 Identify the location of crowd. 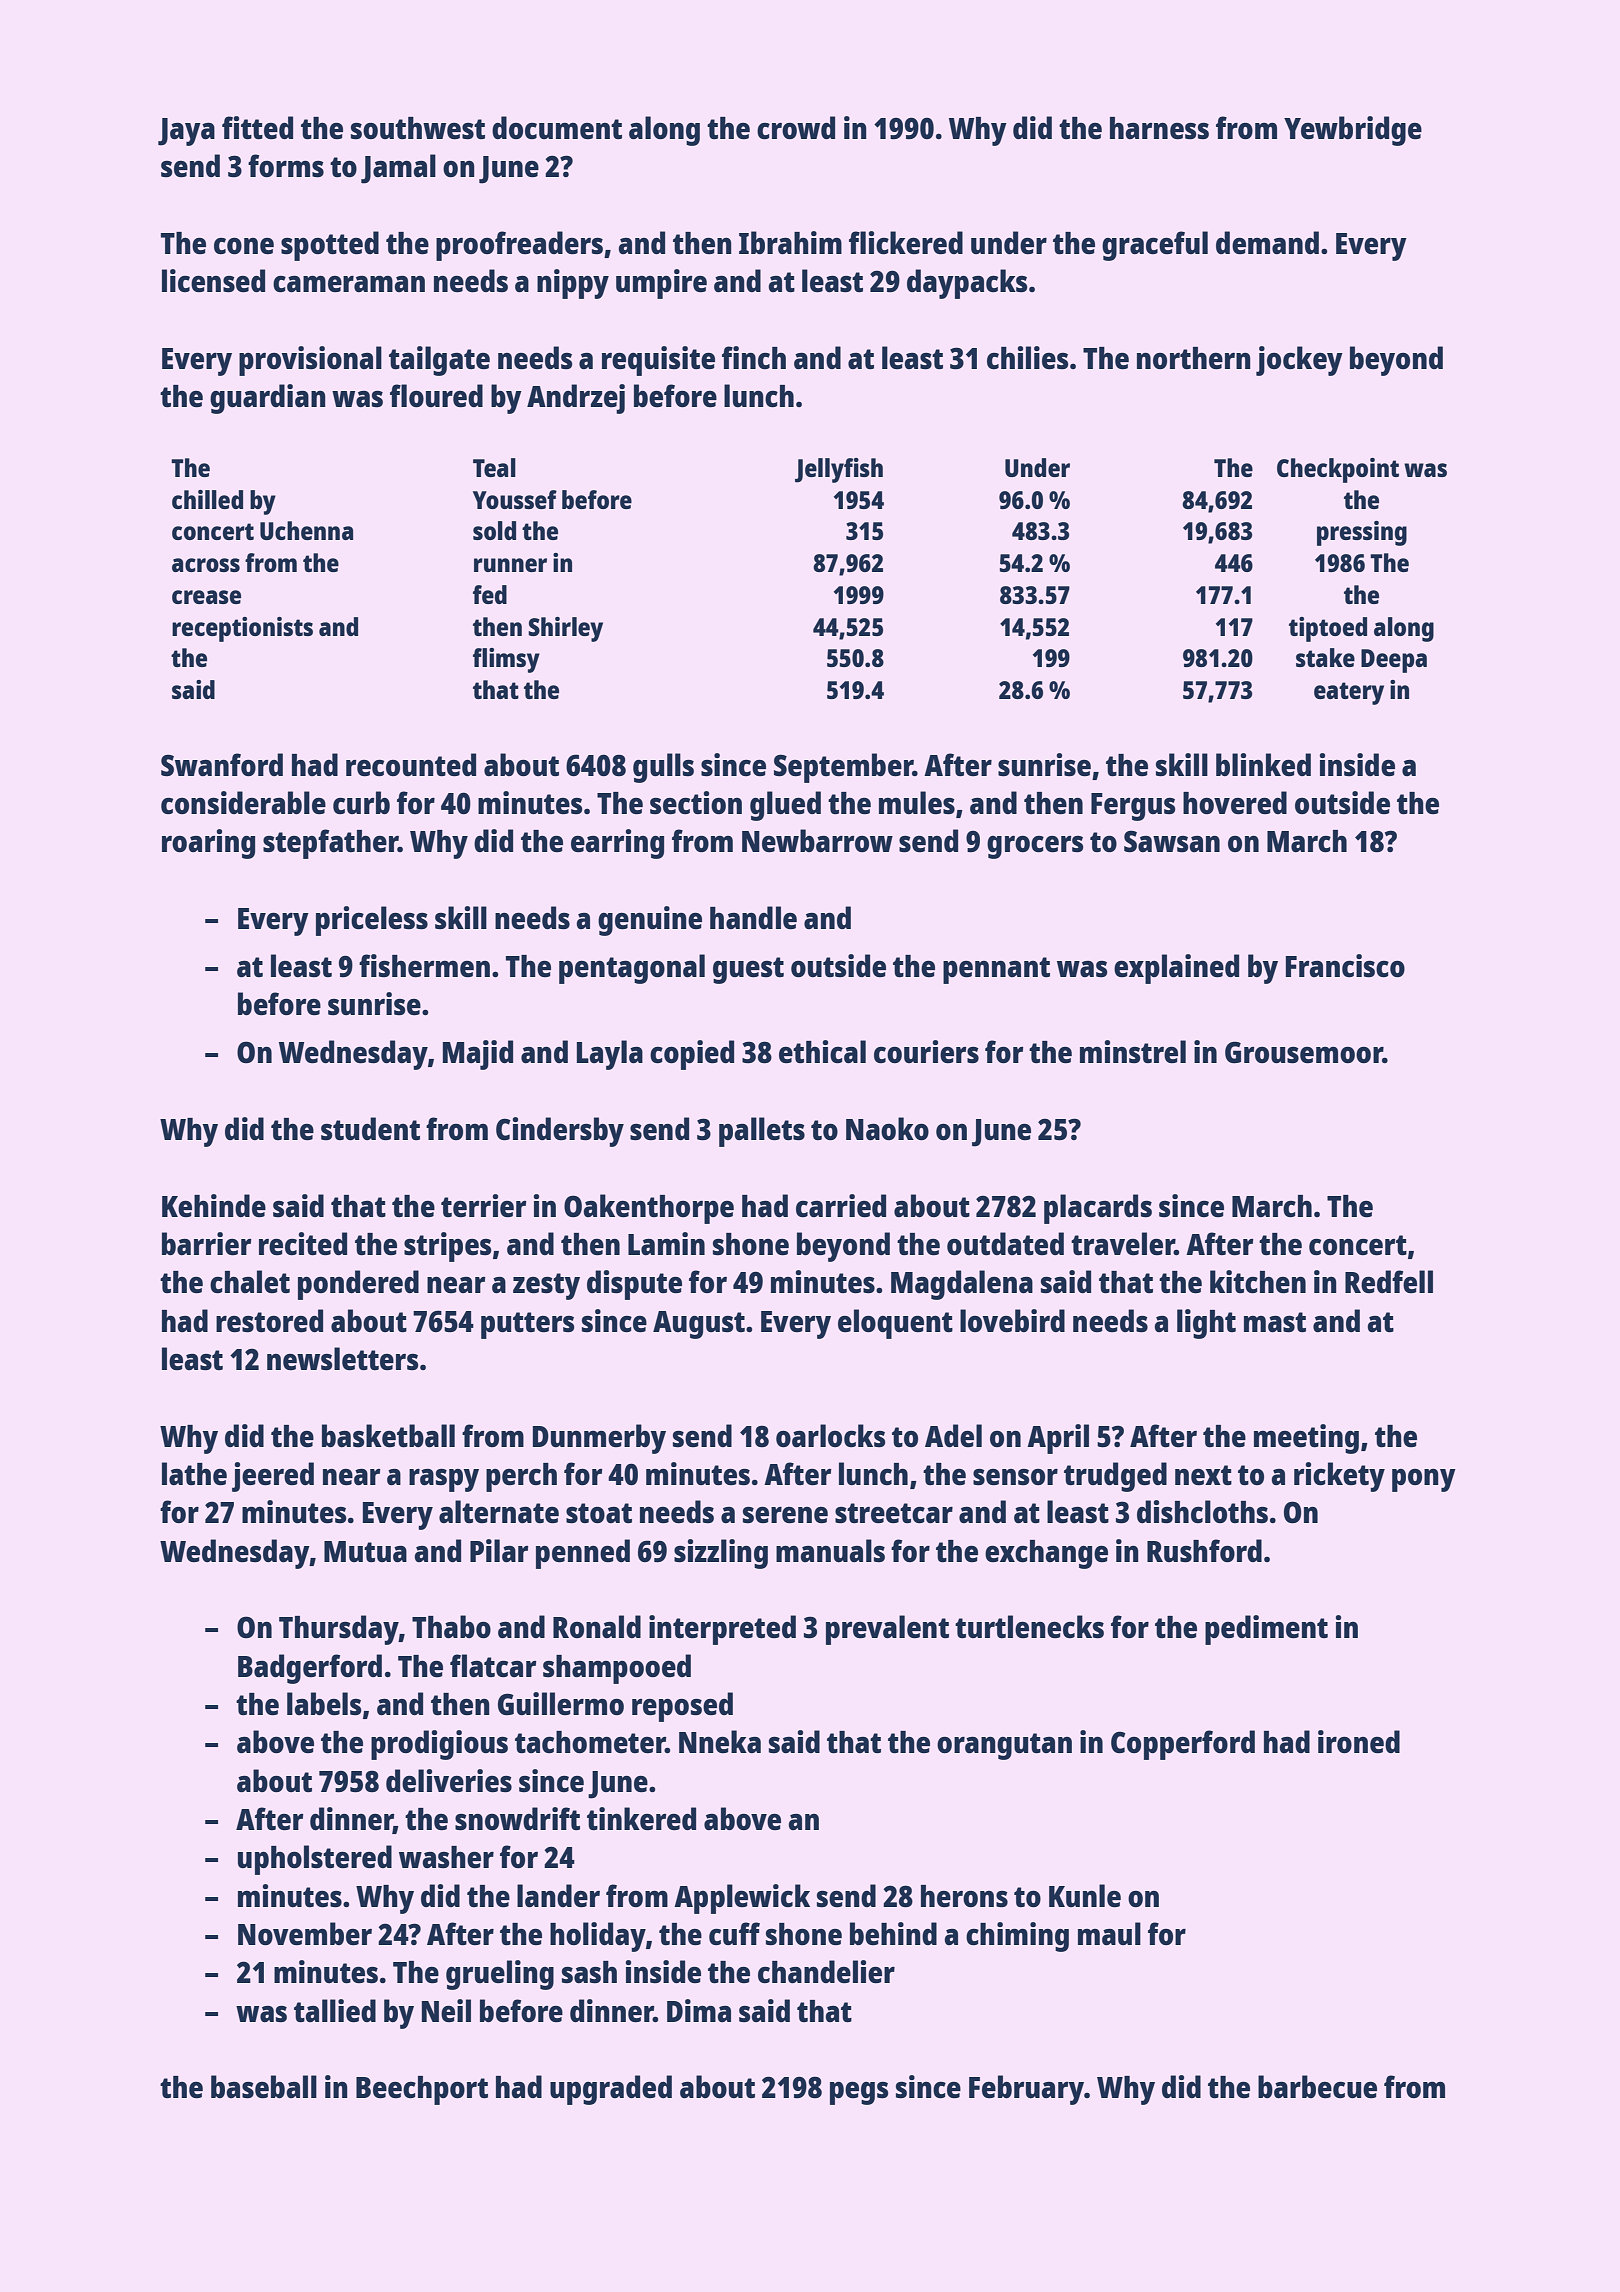
(796, 128).
